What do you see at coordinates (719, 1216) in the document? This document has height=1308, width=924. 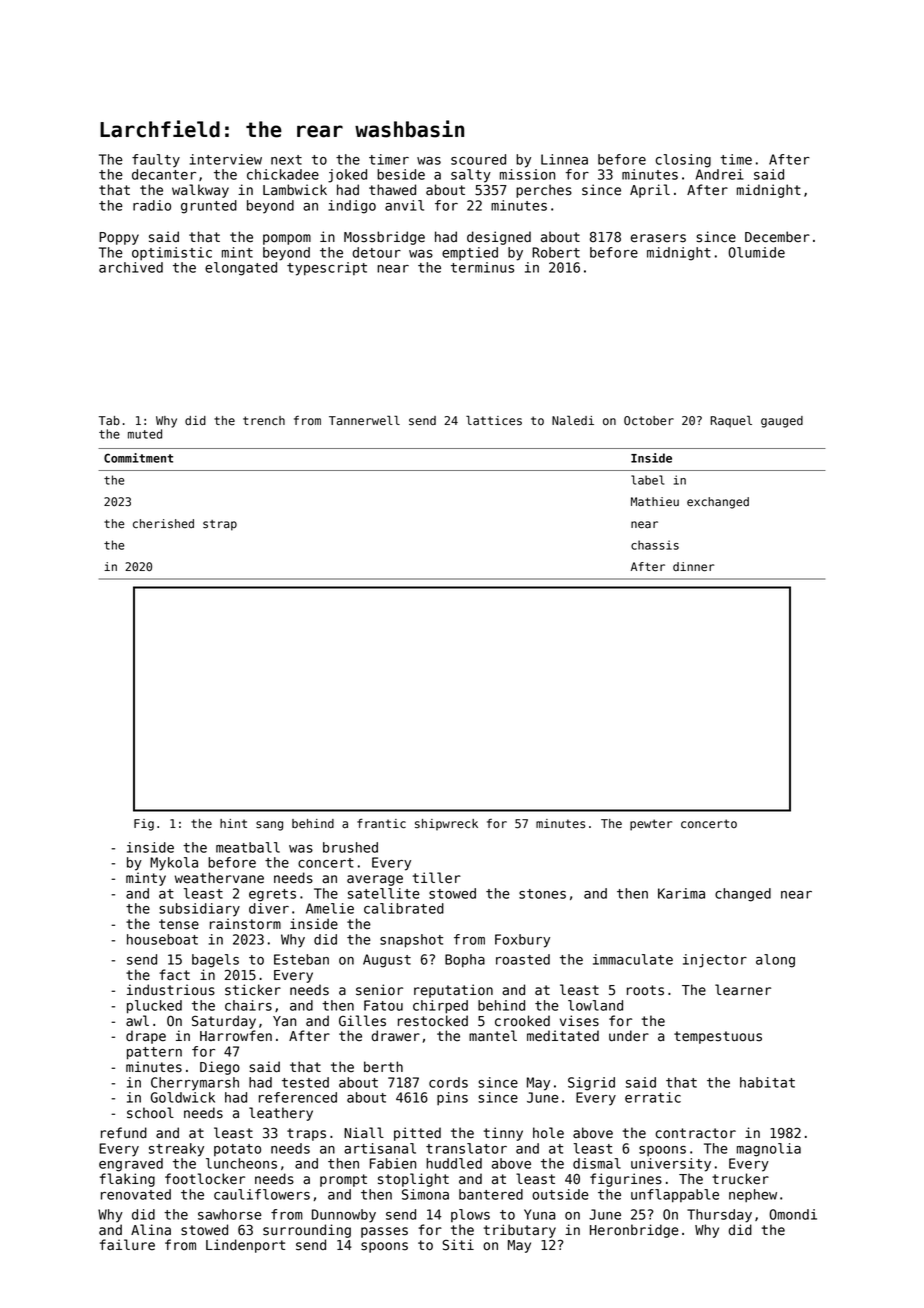 I see `Thursday` at bounding box center [719, 1216].
